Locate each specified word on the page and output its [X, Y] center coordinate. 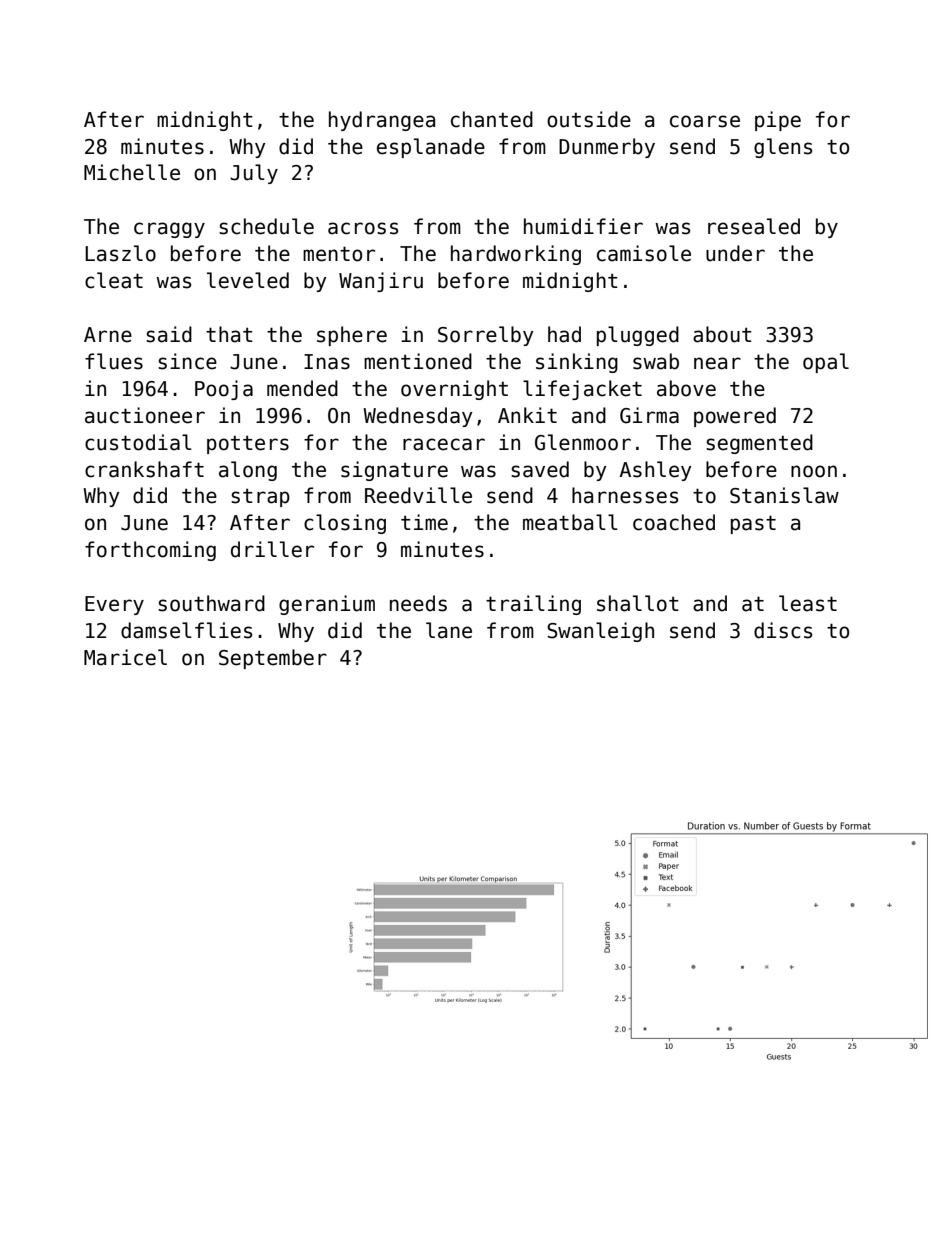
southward [211, 603]
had [564, 334]
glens [783, 148]
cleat [114, 280]
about [722, 334]
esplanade [431, 148]
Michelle [132, 172]
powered [735, 417]
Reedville [418, 495]
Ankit [527, 415]
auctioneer [145, 415]
